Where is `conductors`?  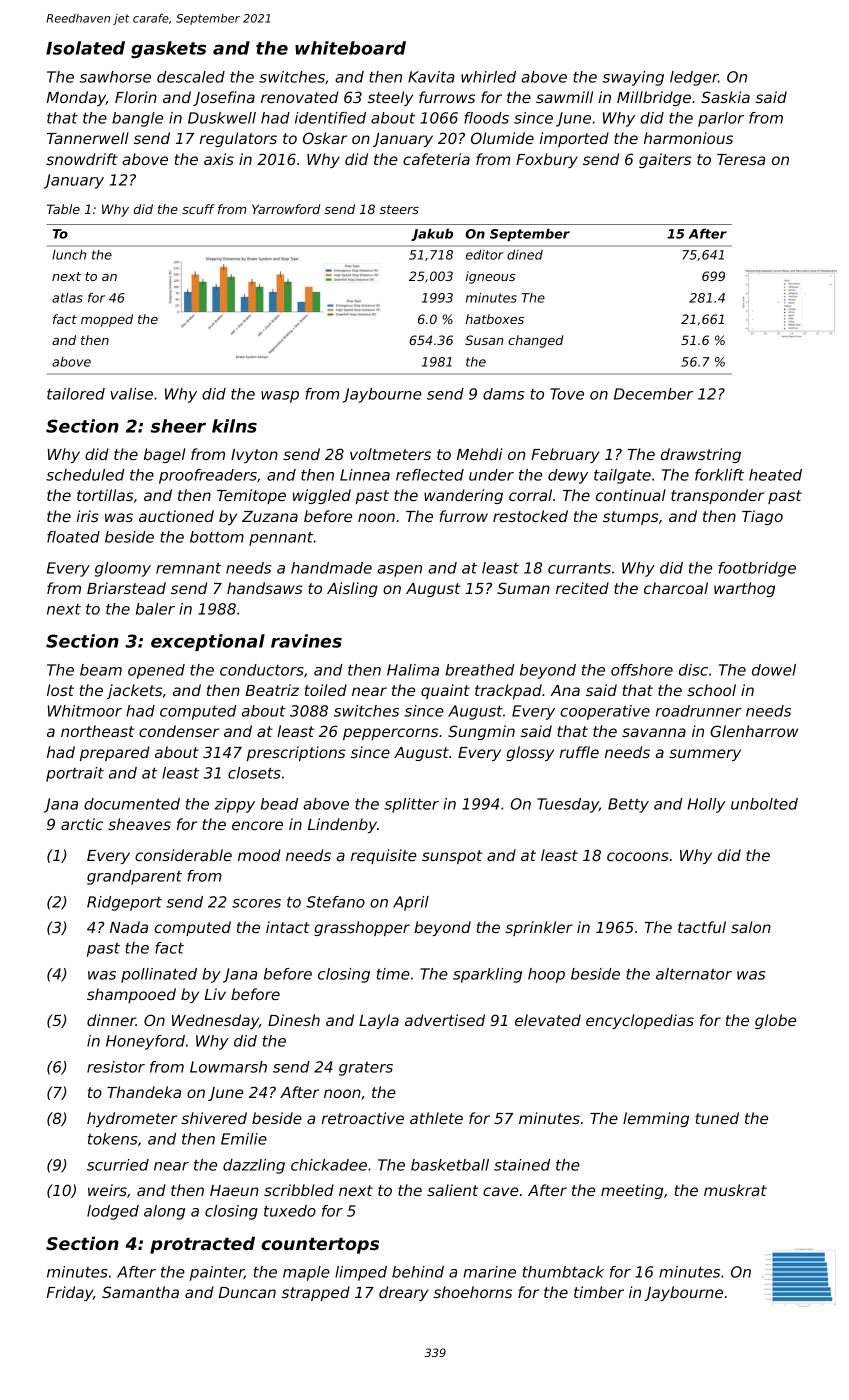
conductors is located at coordinates (262, 670).
